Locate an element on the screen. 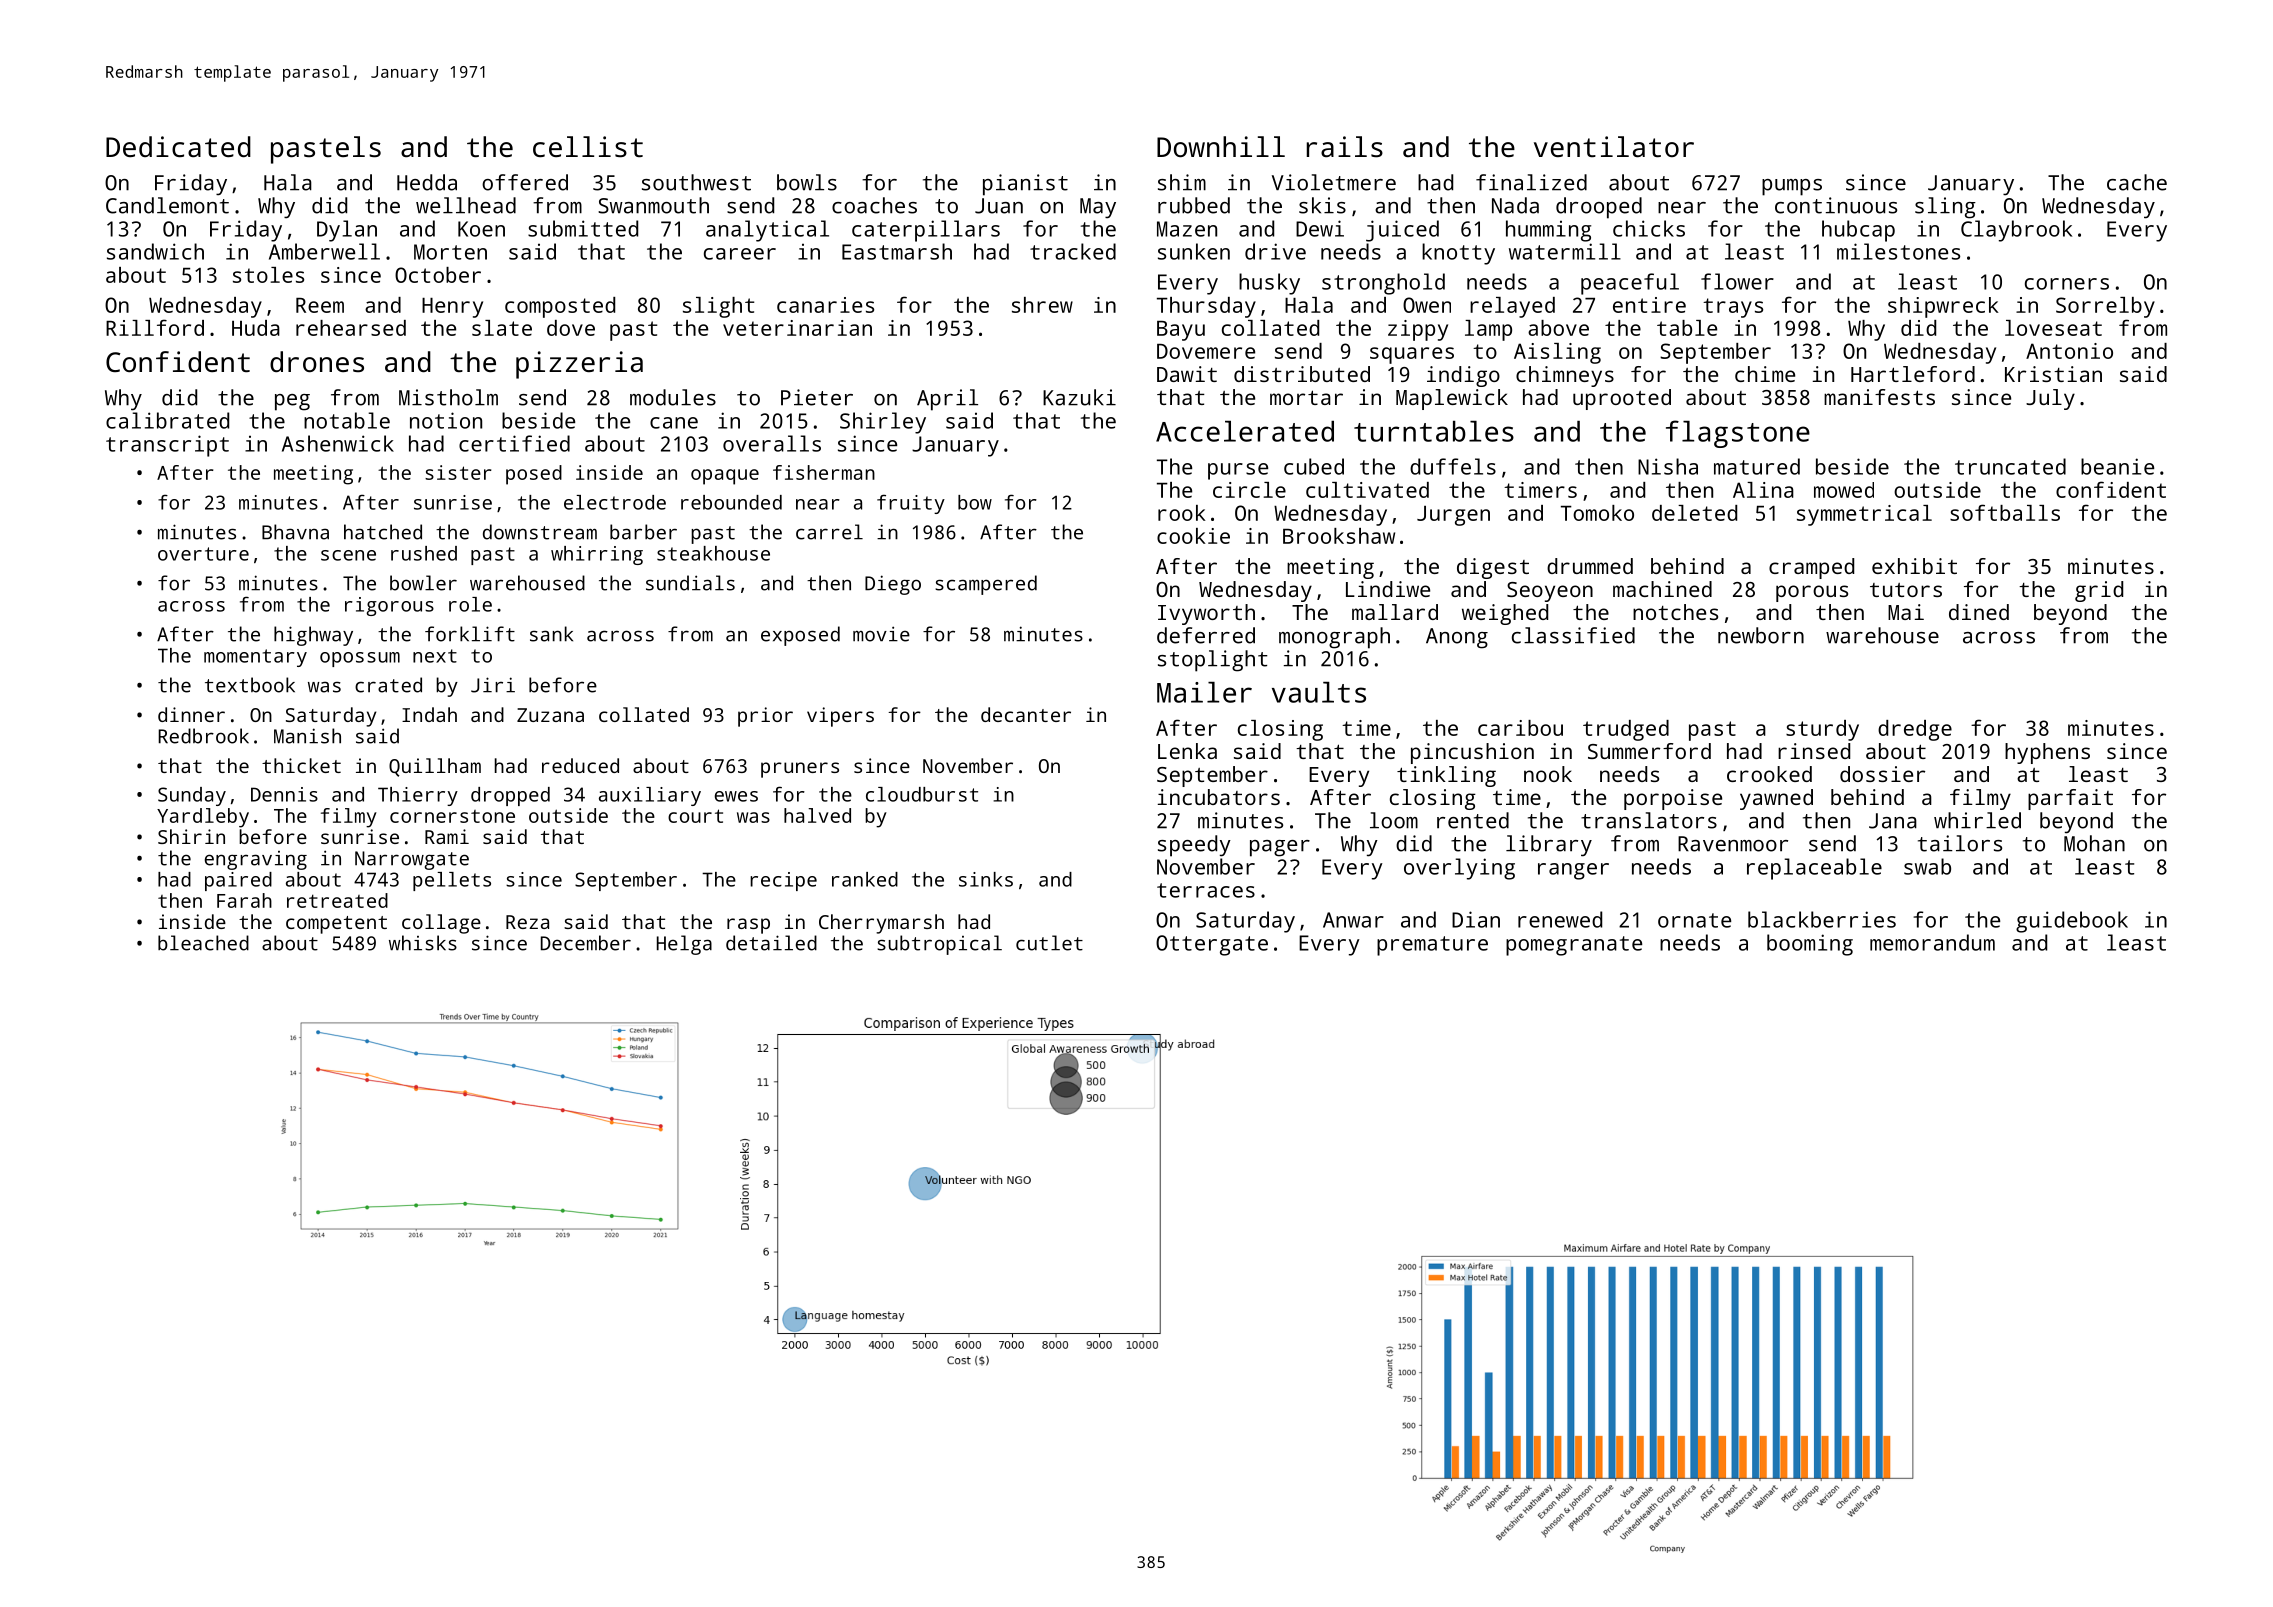 This screenshot has width=2273, height=1607. porous is located at coordinates (1812, 593).
